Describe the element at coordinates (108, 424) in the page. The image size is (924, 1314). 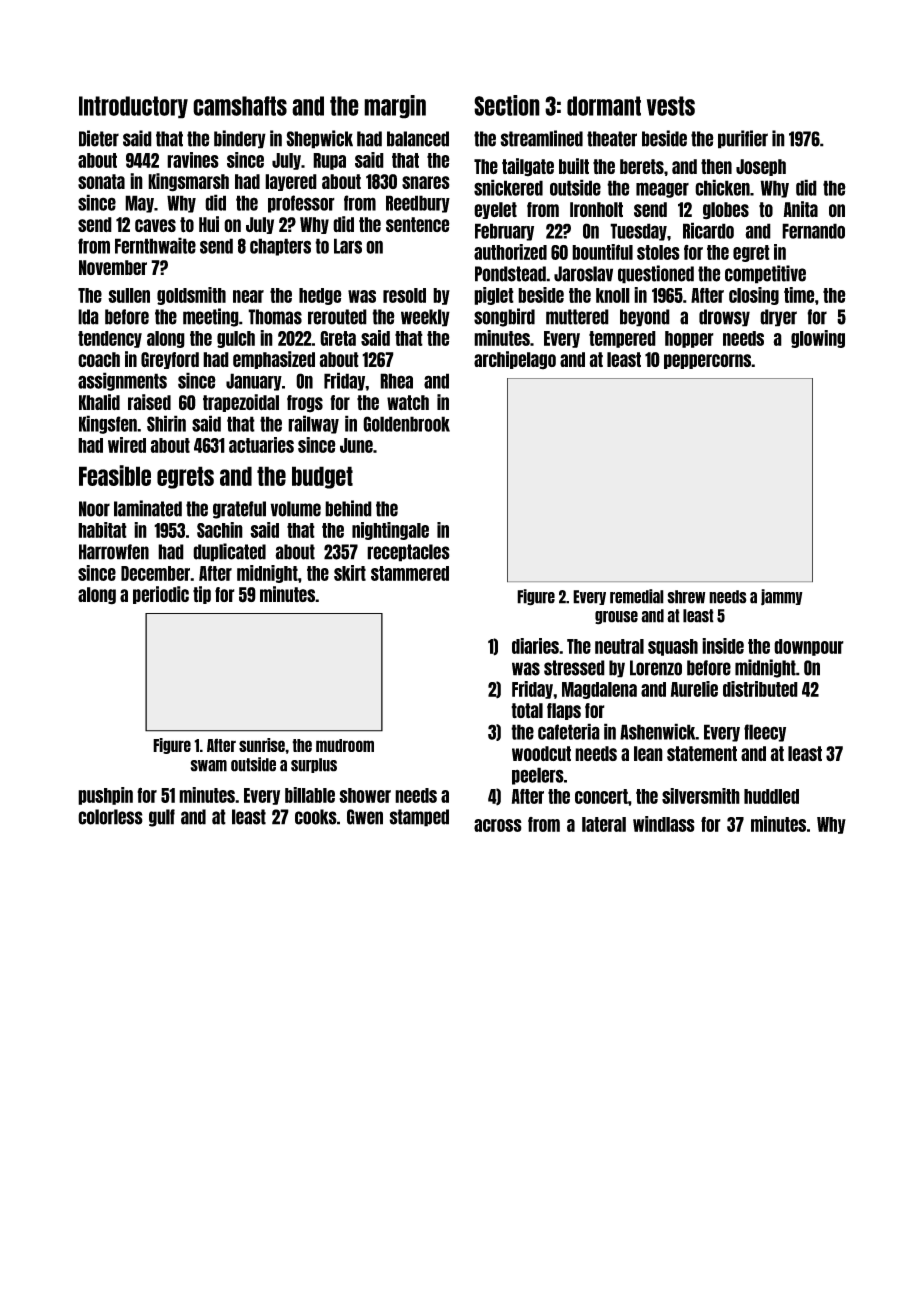
I see `Kingsfen` at that location.
